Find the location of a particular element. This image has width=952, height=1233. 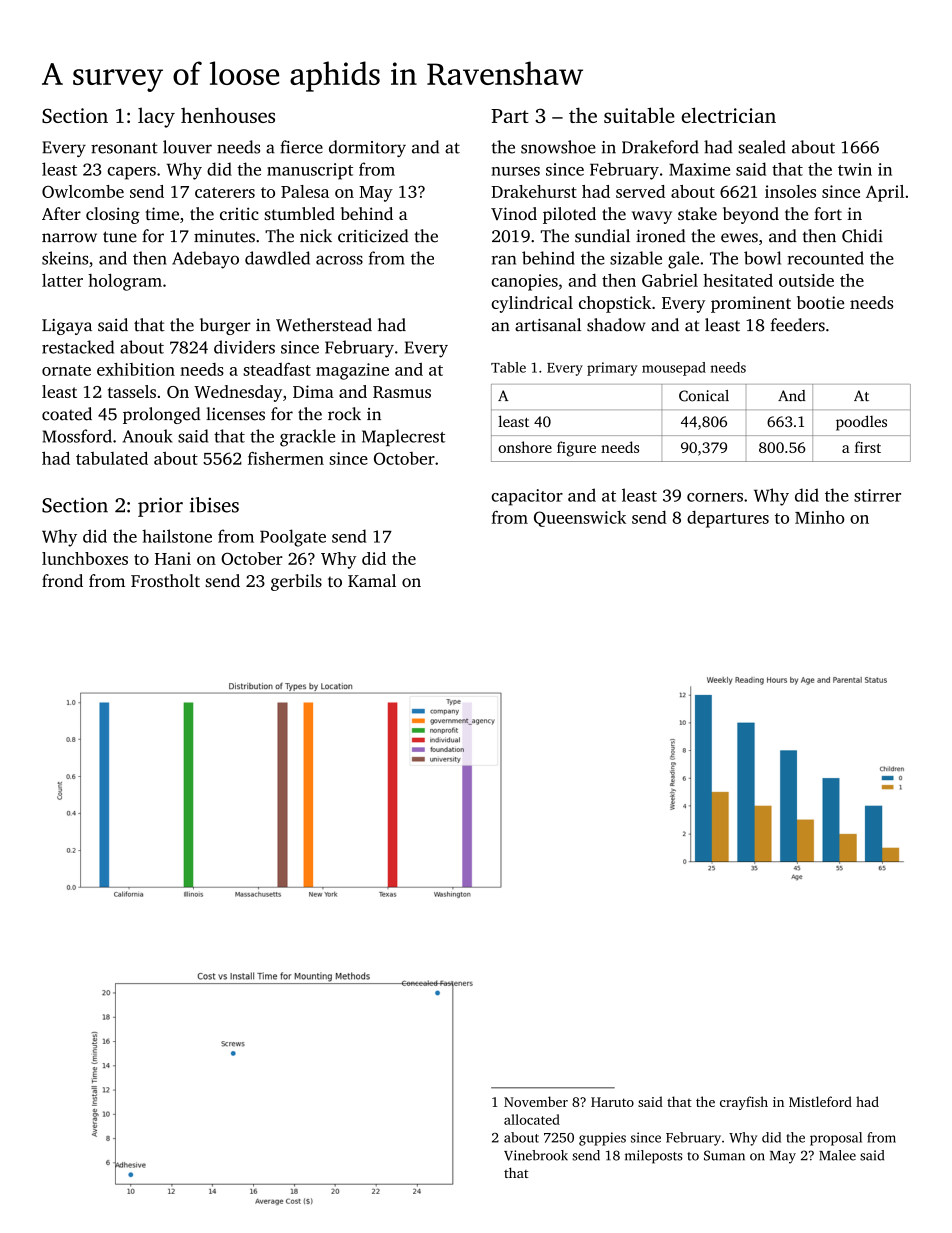

Vinebrook is located at coordinates (536, 1155).
